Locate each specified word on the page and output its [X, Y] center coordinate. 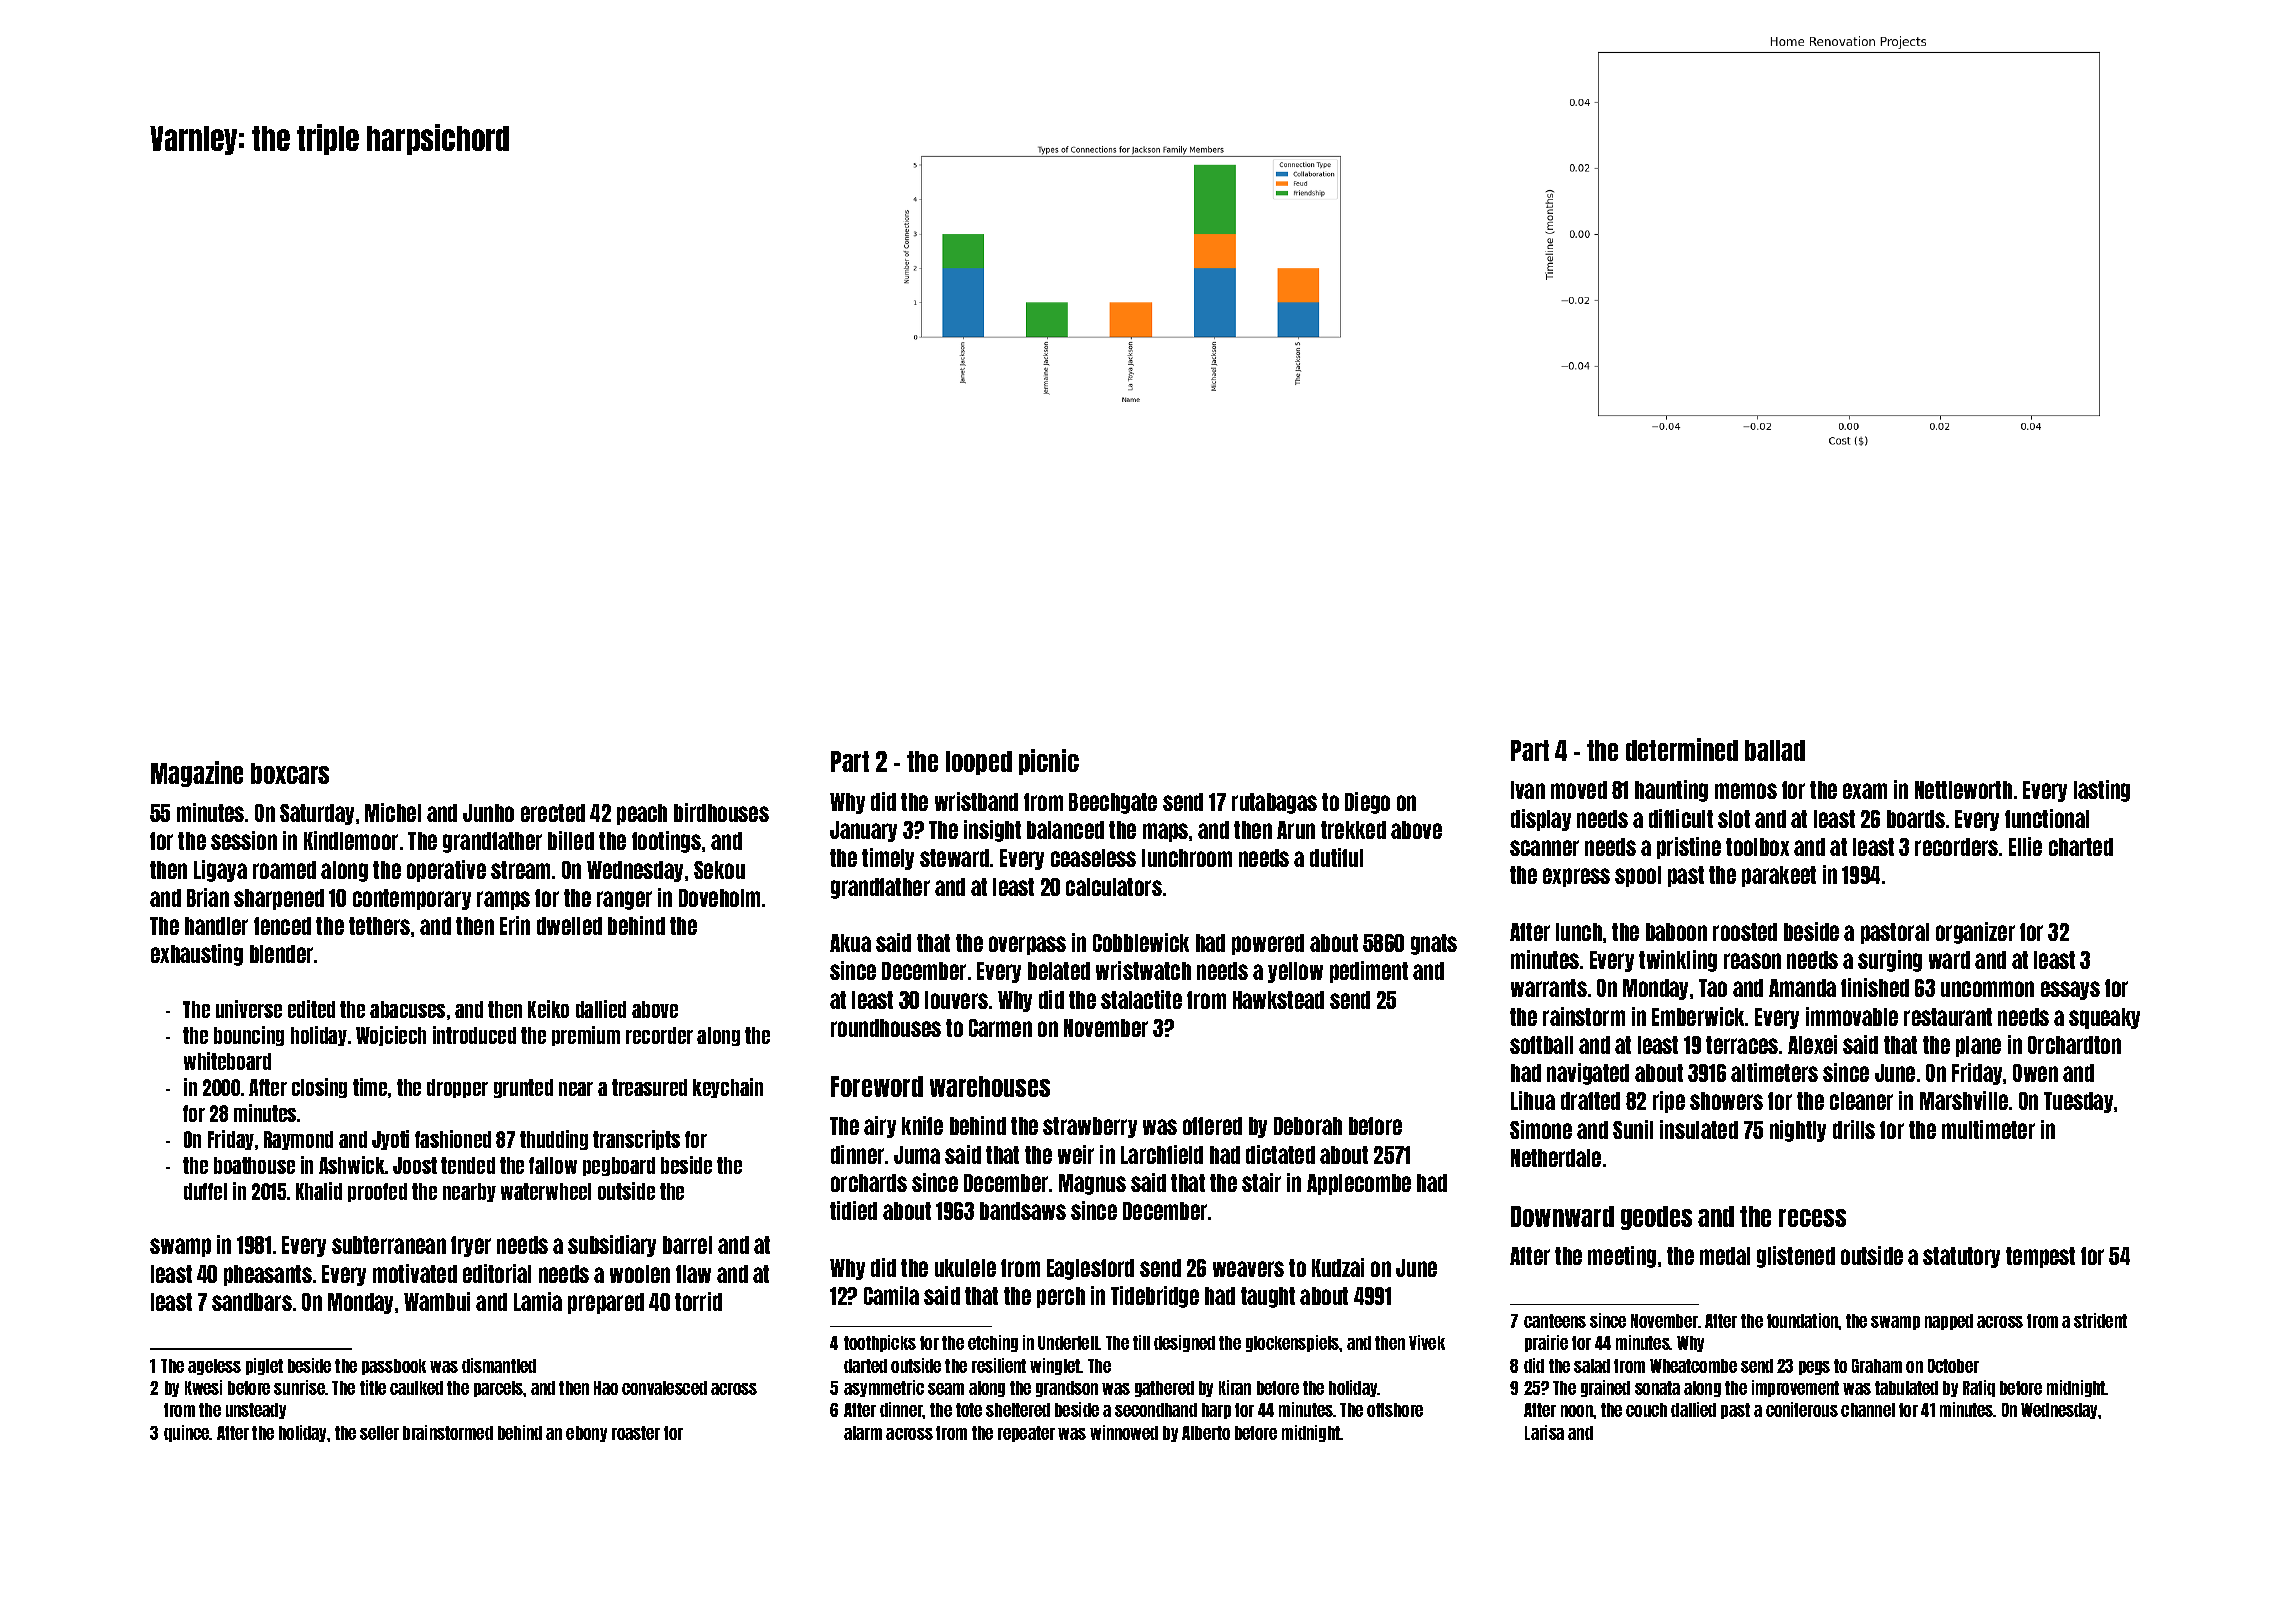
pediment [1369, 972]
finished [1875, 987]
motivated [415, 1273]
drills [1854, 1129]
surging [1890, 961]
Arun [1296, 830]
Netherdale [1556, 1158]
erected [553, 813]
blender [281, 954]
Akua [850, 943]
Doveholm [719, 898]
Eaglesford [1090, 1269]
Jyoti [390, 1140]
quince [187, 1433]
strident [2100, 1320]
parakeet [1779, 876]
